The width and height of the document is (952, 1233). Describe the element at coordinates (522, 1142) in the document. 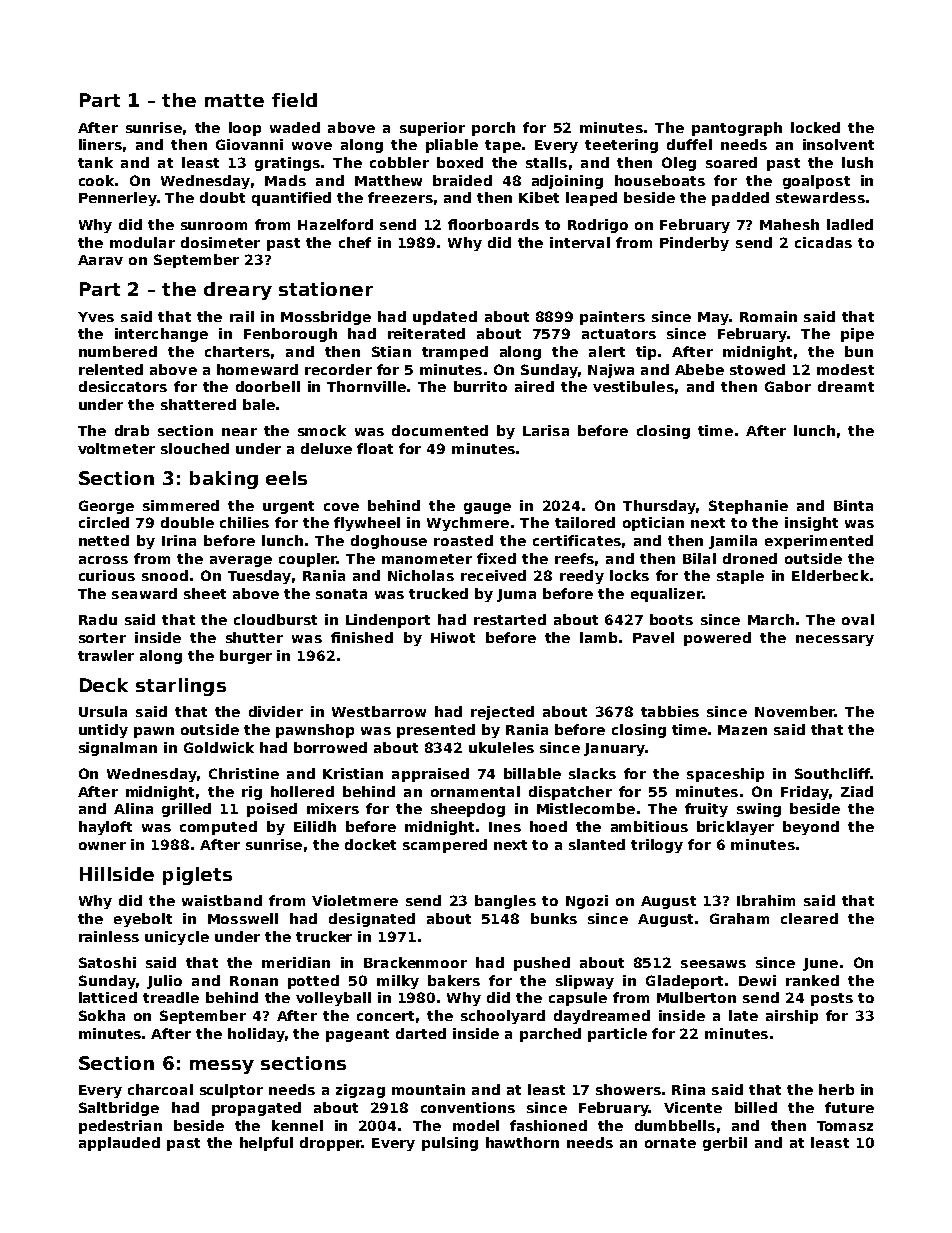

I see `hawthorn` at that location.
